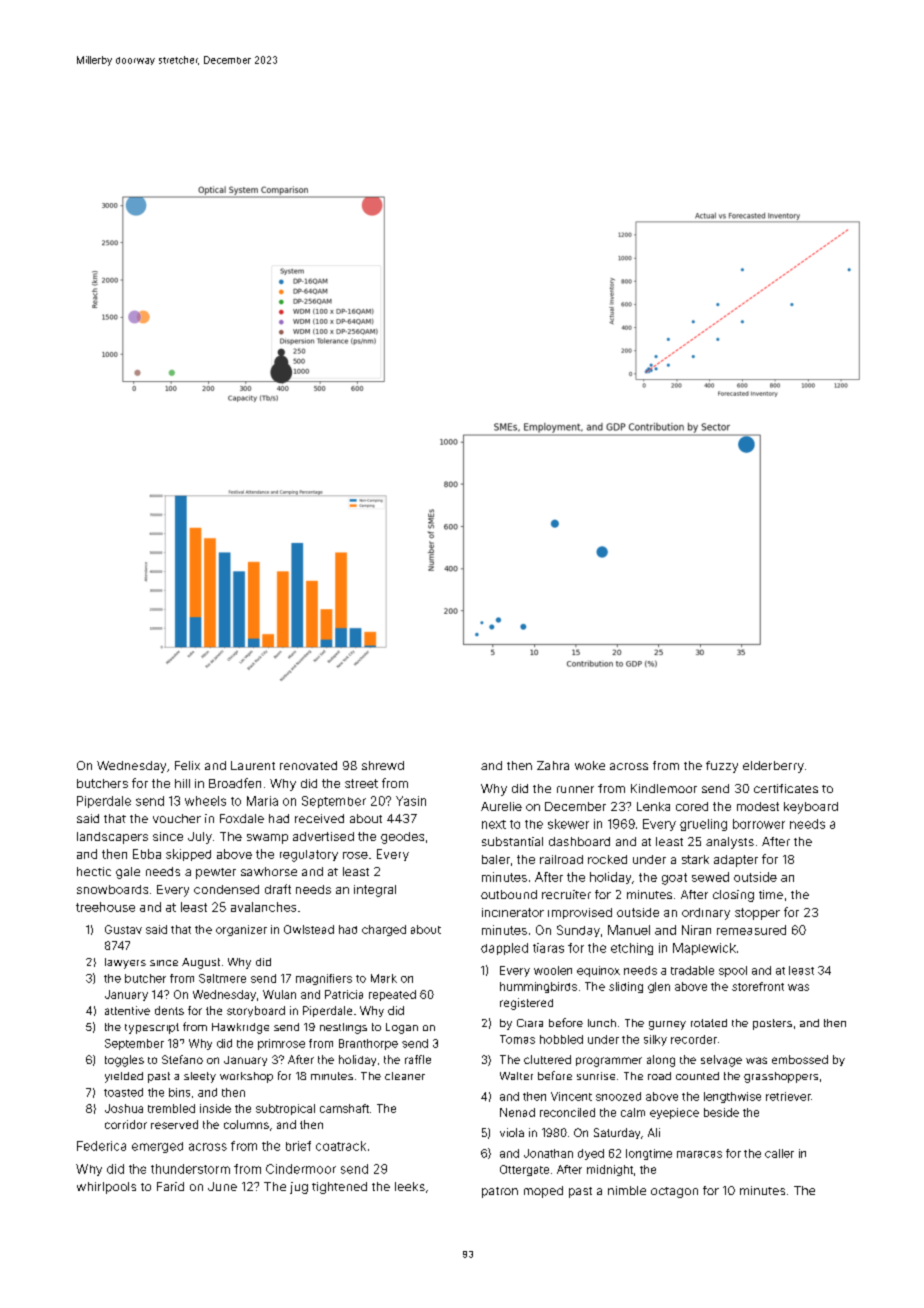 The image size is (924, 1308). Describe the element at coordinates (579, 841) in the document. I see `dashboard` at that location.
